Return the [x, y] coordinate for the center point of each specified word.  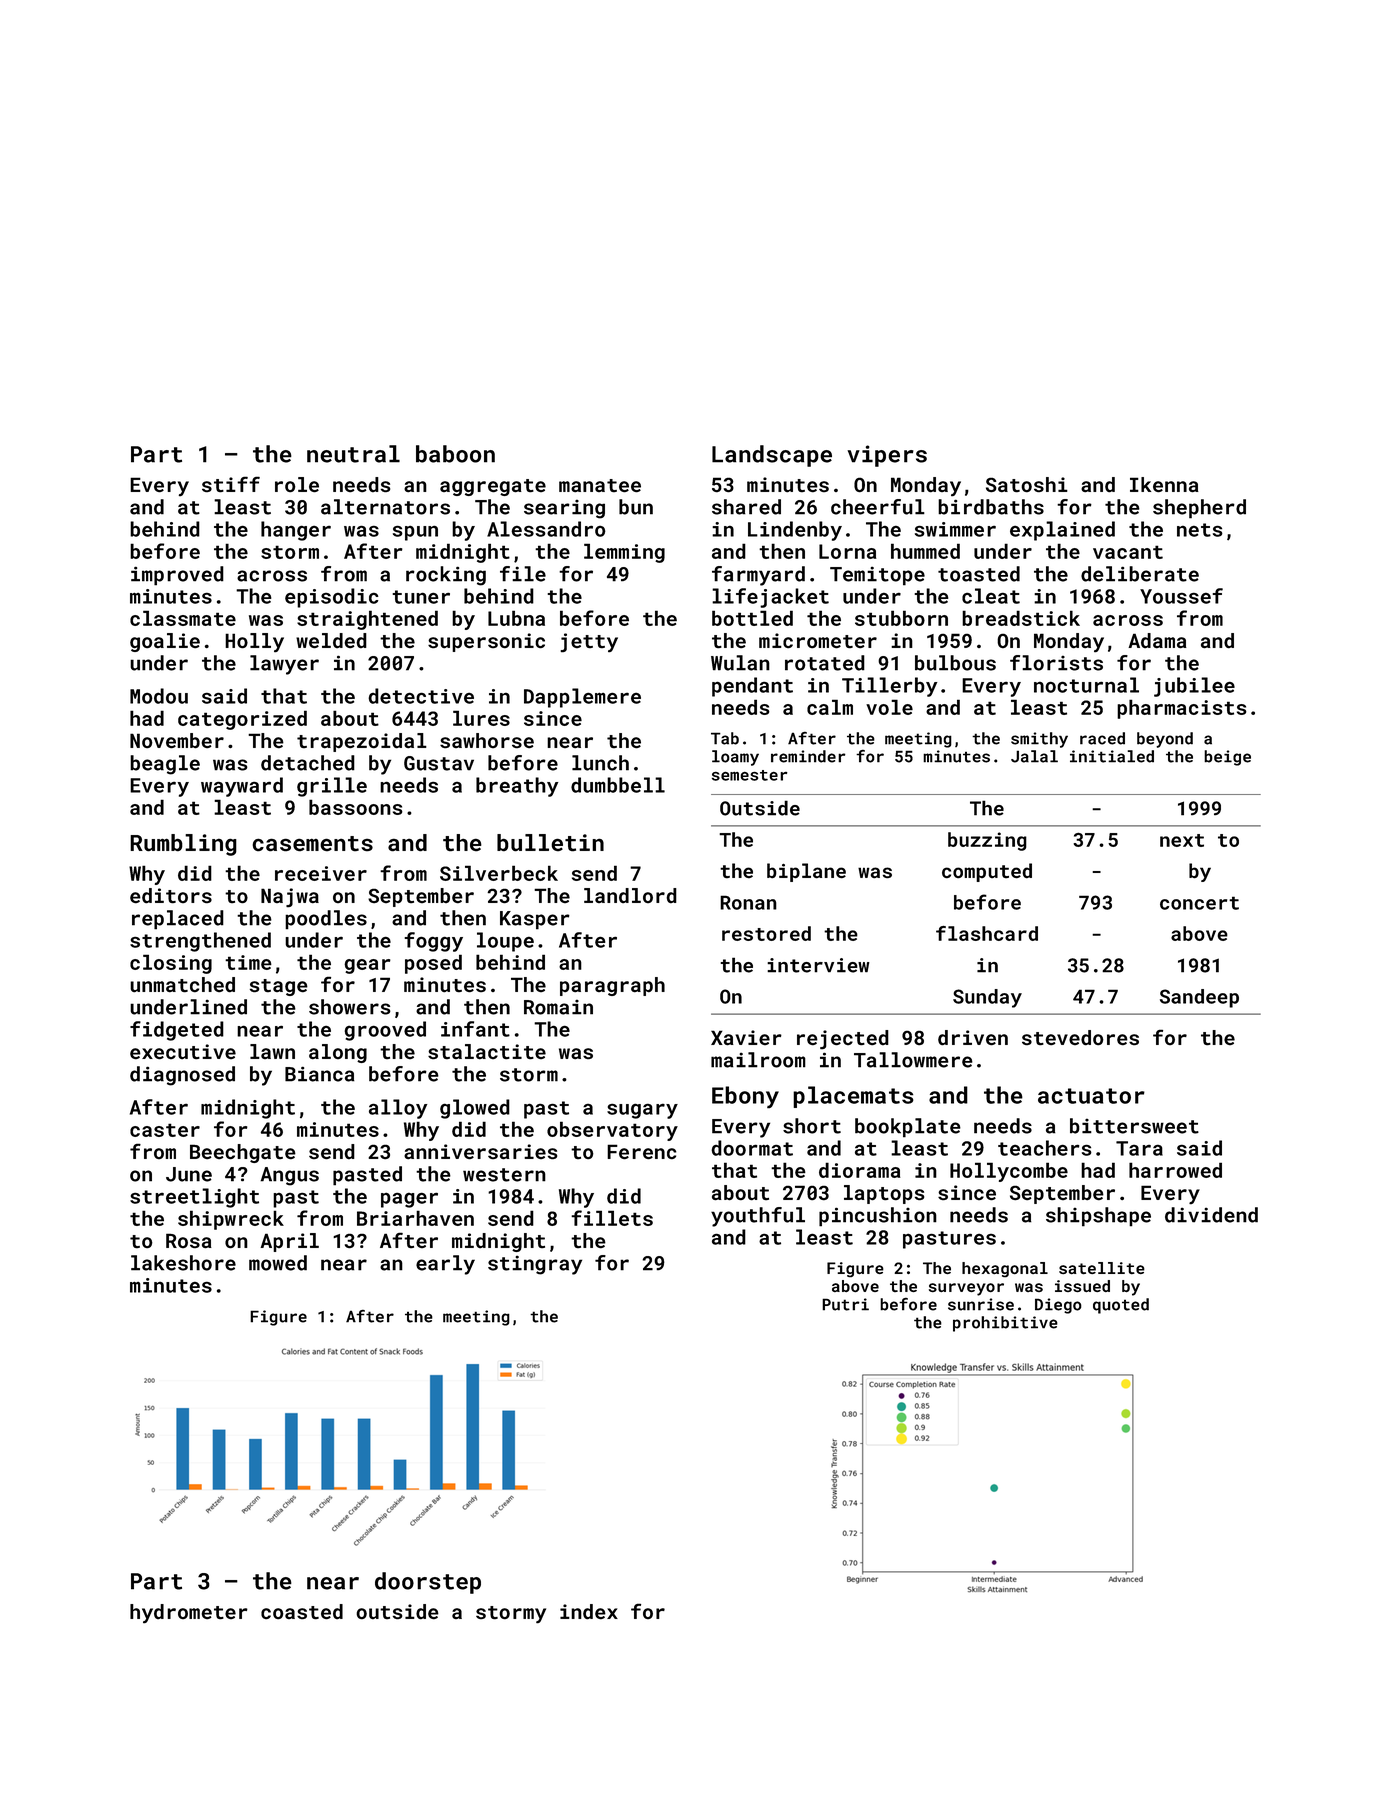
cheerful [878, 507]
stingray [535, 1265]
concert [1199, 903]
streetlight [194, 1198]
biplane [806, 872]
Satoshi [1027, 485]
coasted [302, 1612]
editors [171, 896]
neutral [353, 454]
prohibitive [1005, 1324]
